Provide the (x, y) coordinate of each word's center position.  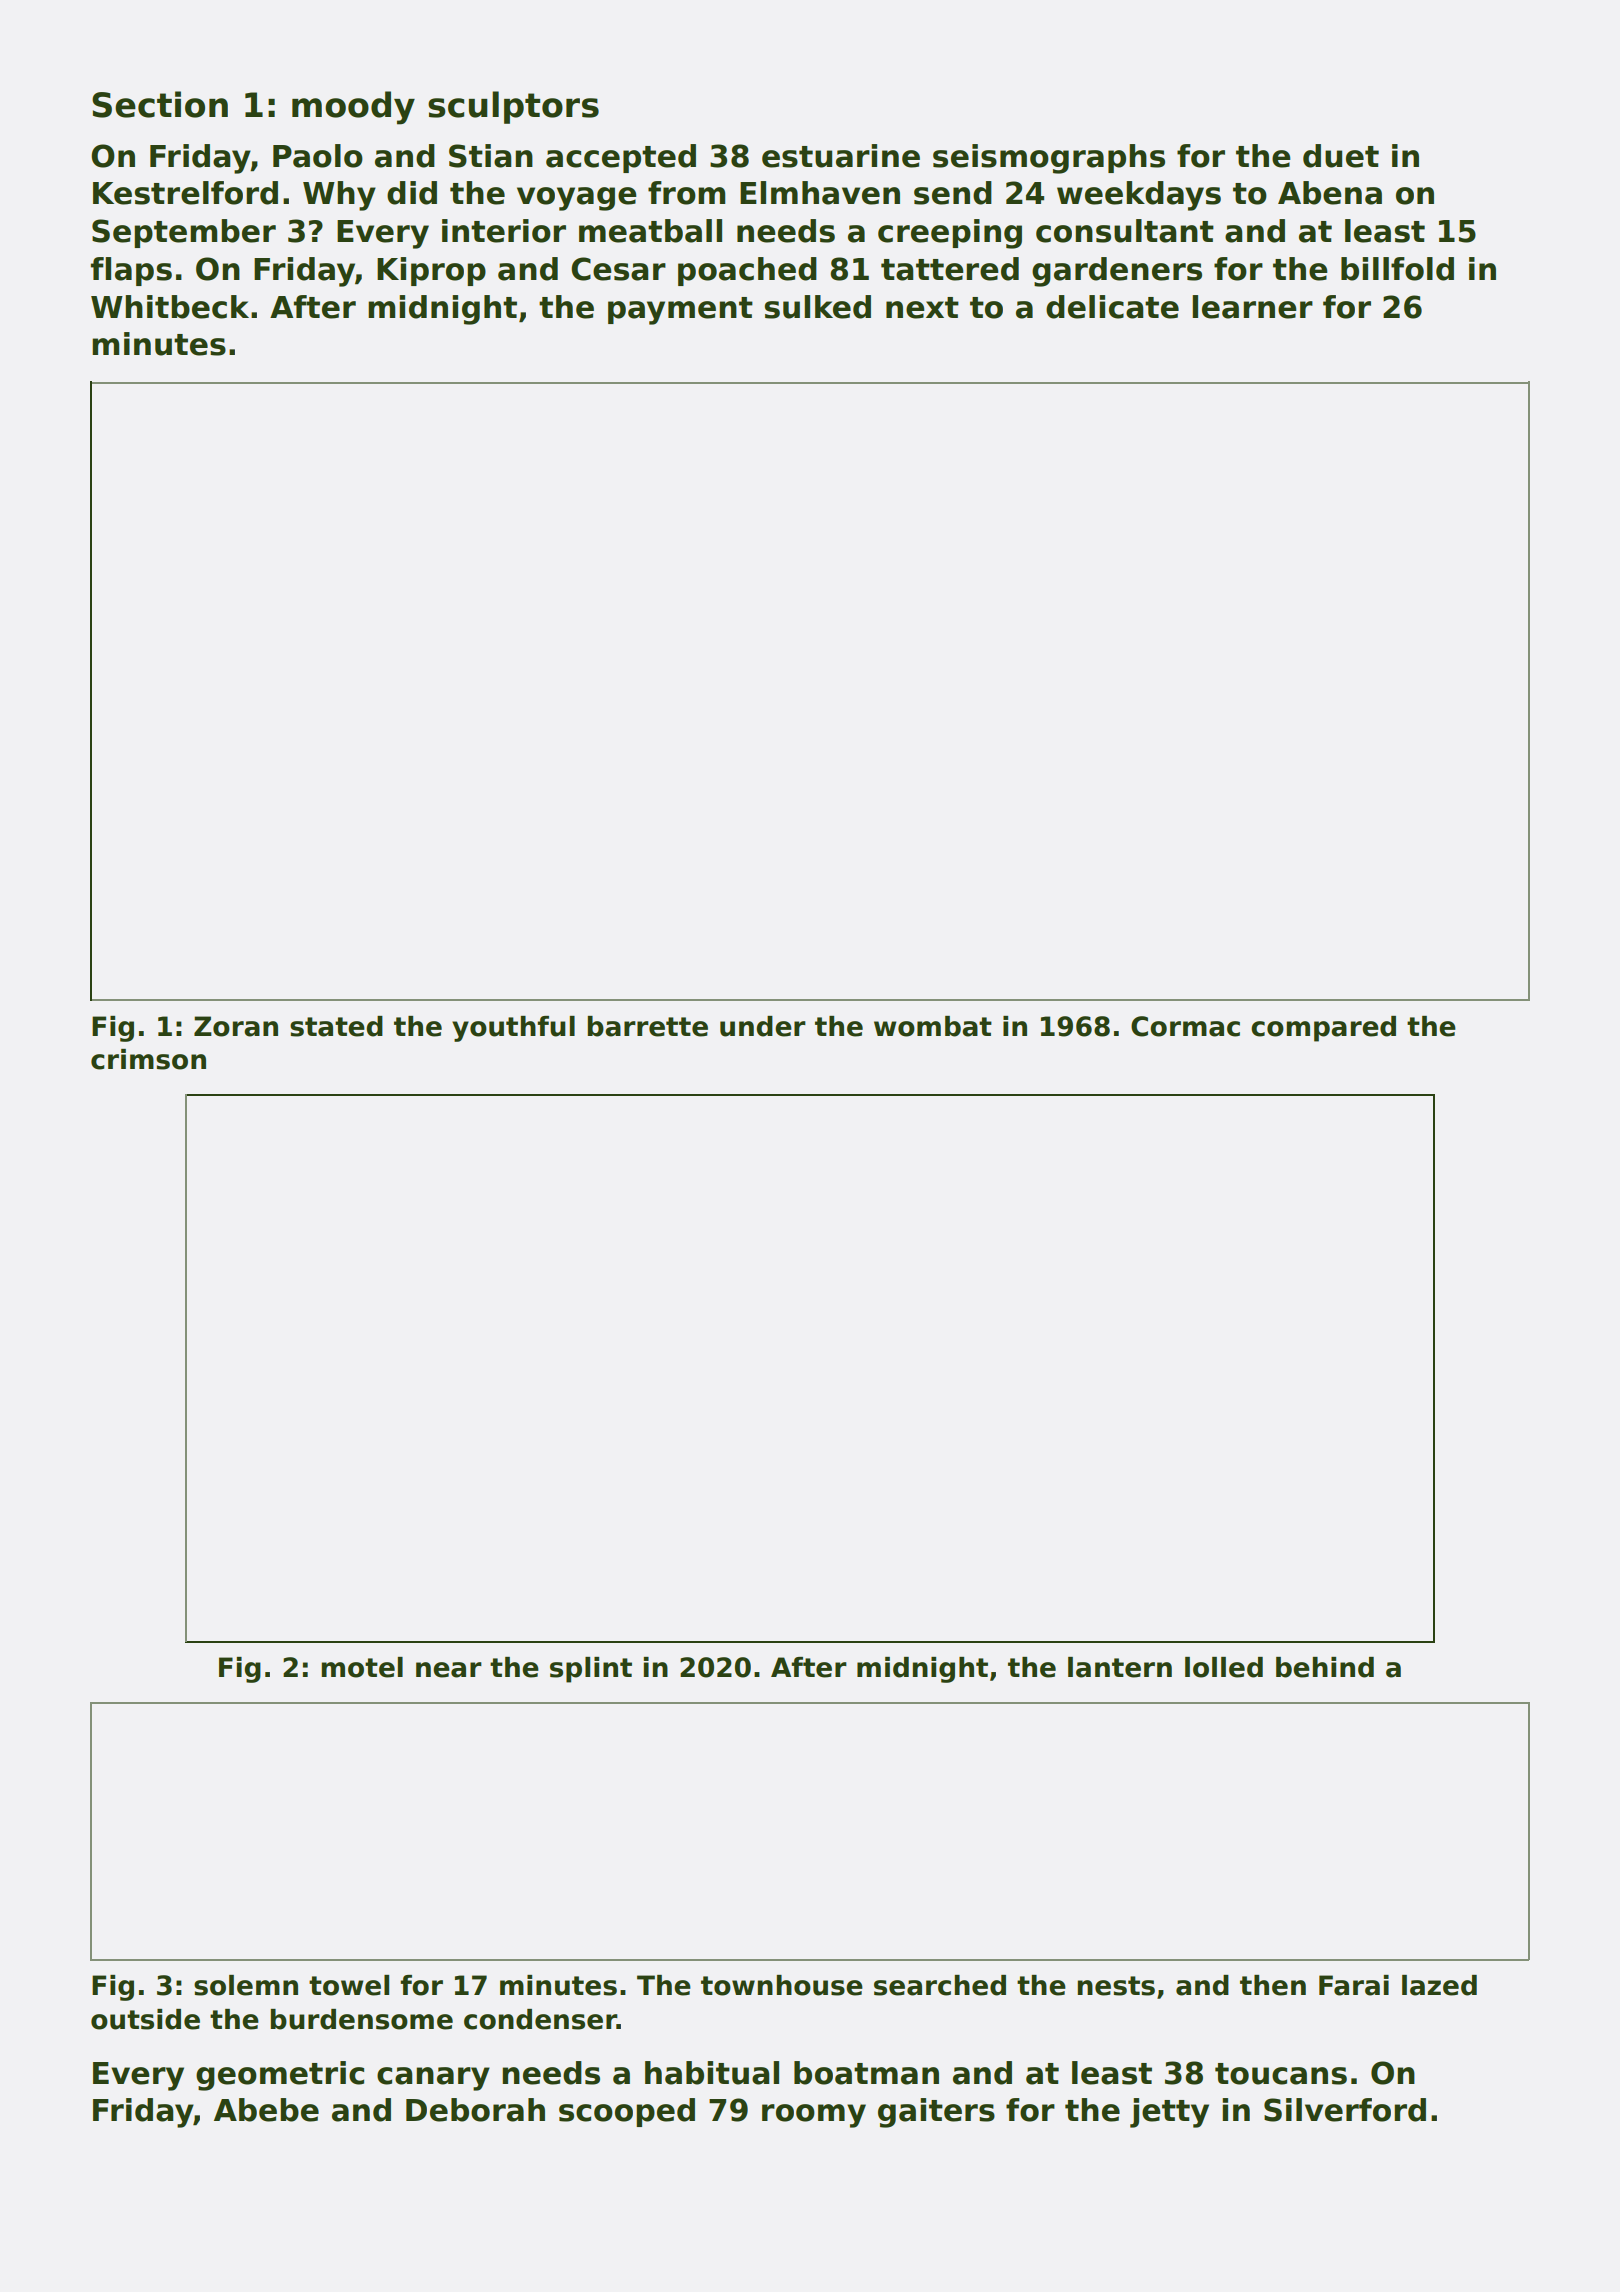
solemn (246, 1985)
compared (1323, 1029)
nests (1116, 1986)
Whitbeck (170, 307)
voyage (577, 199)
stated (336, 1026)
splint (591, 1670)
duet (1341, 156)
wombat (933, 1026)
